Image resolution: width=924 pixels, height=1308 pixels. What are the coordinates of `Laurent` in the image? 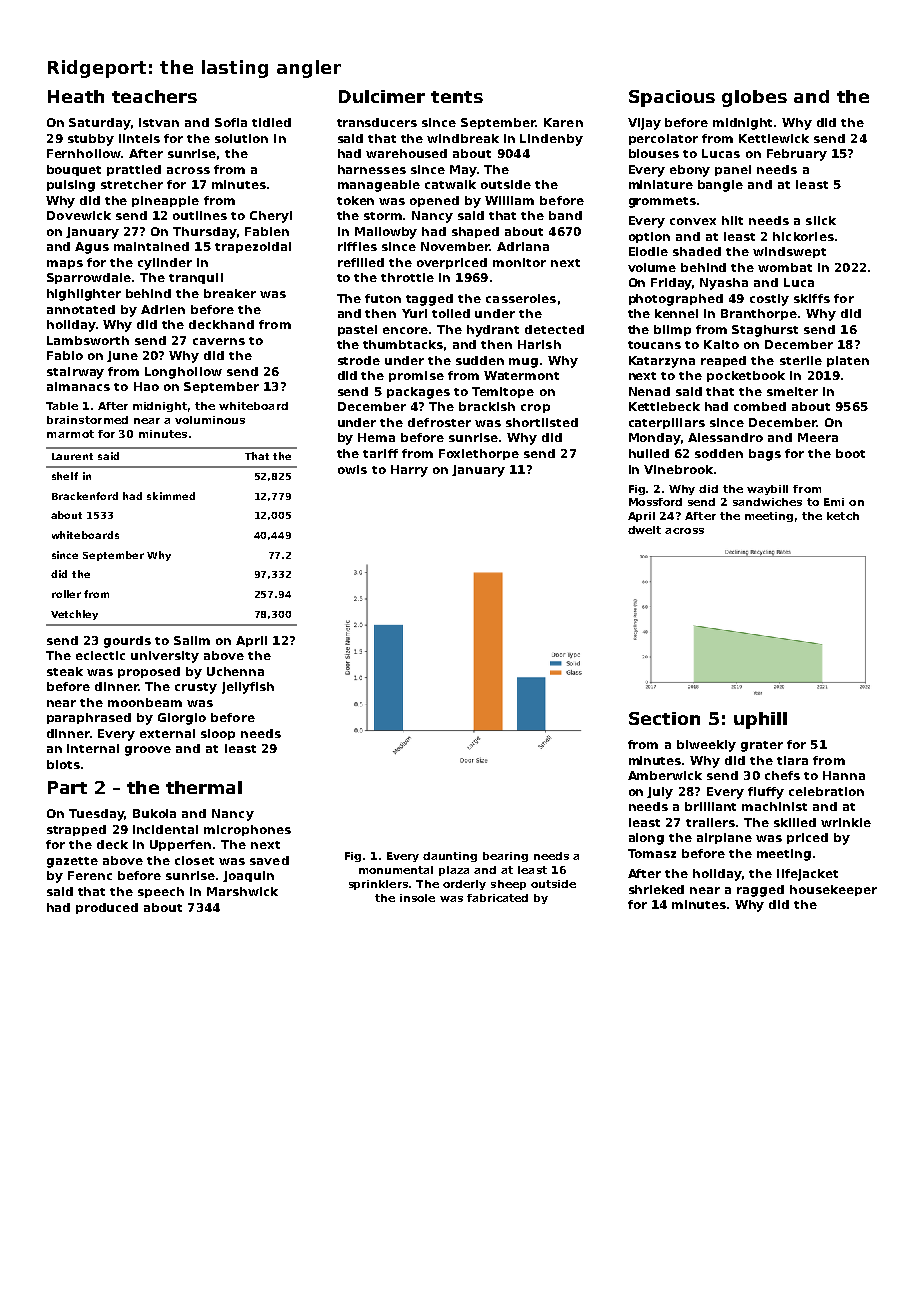 It's located at (72, 456).
